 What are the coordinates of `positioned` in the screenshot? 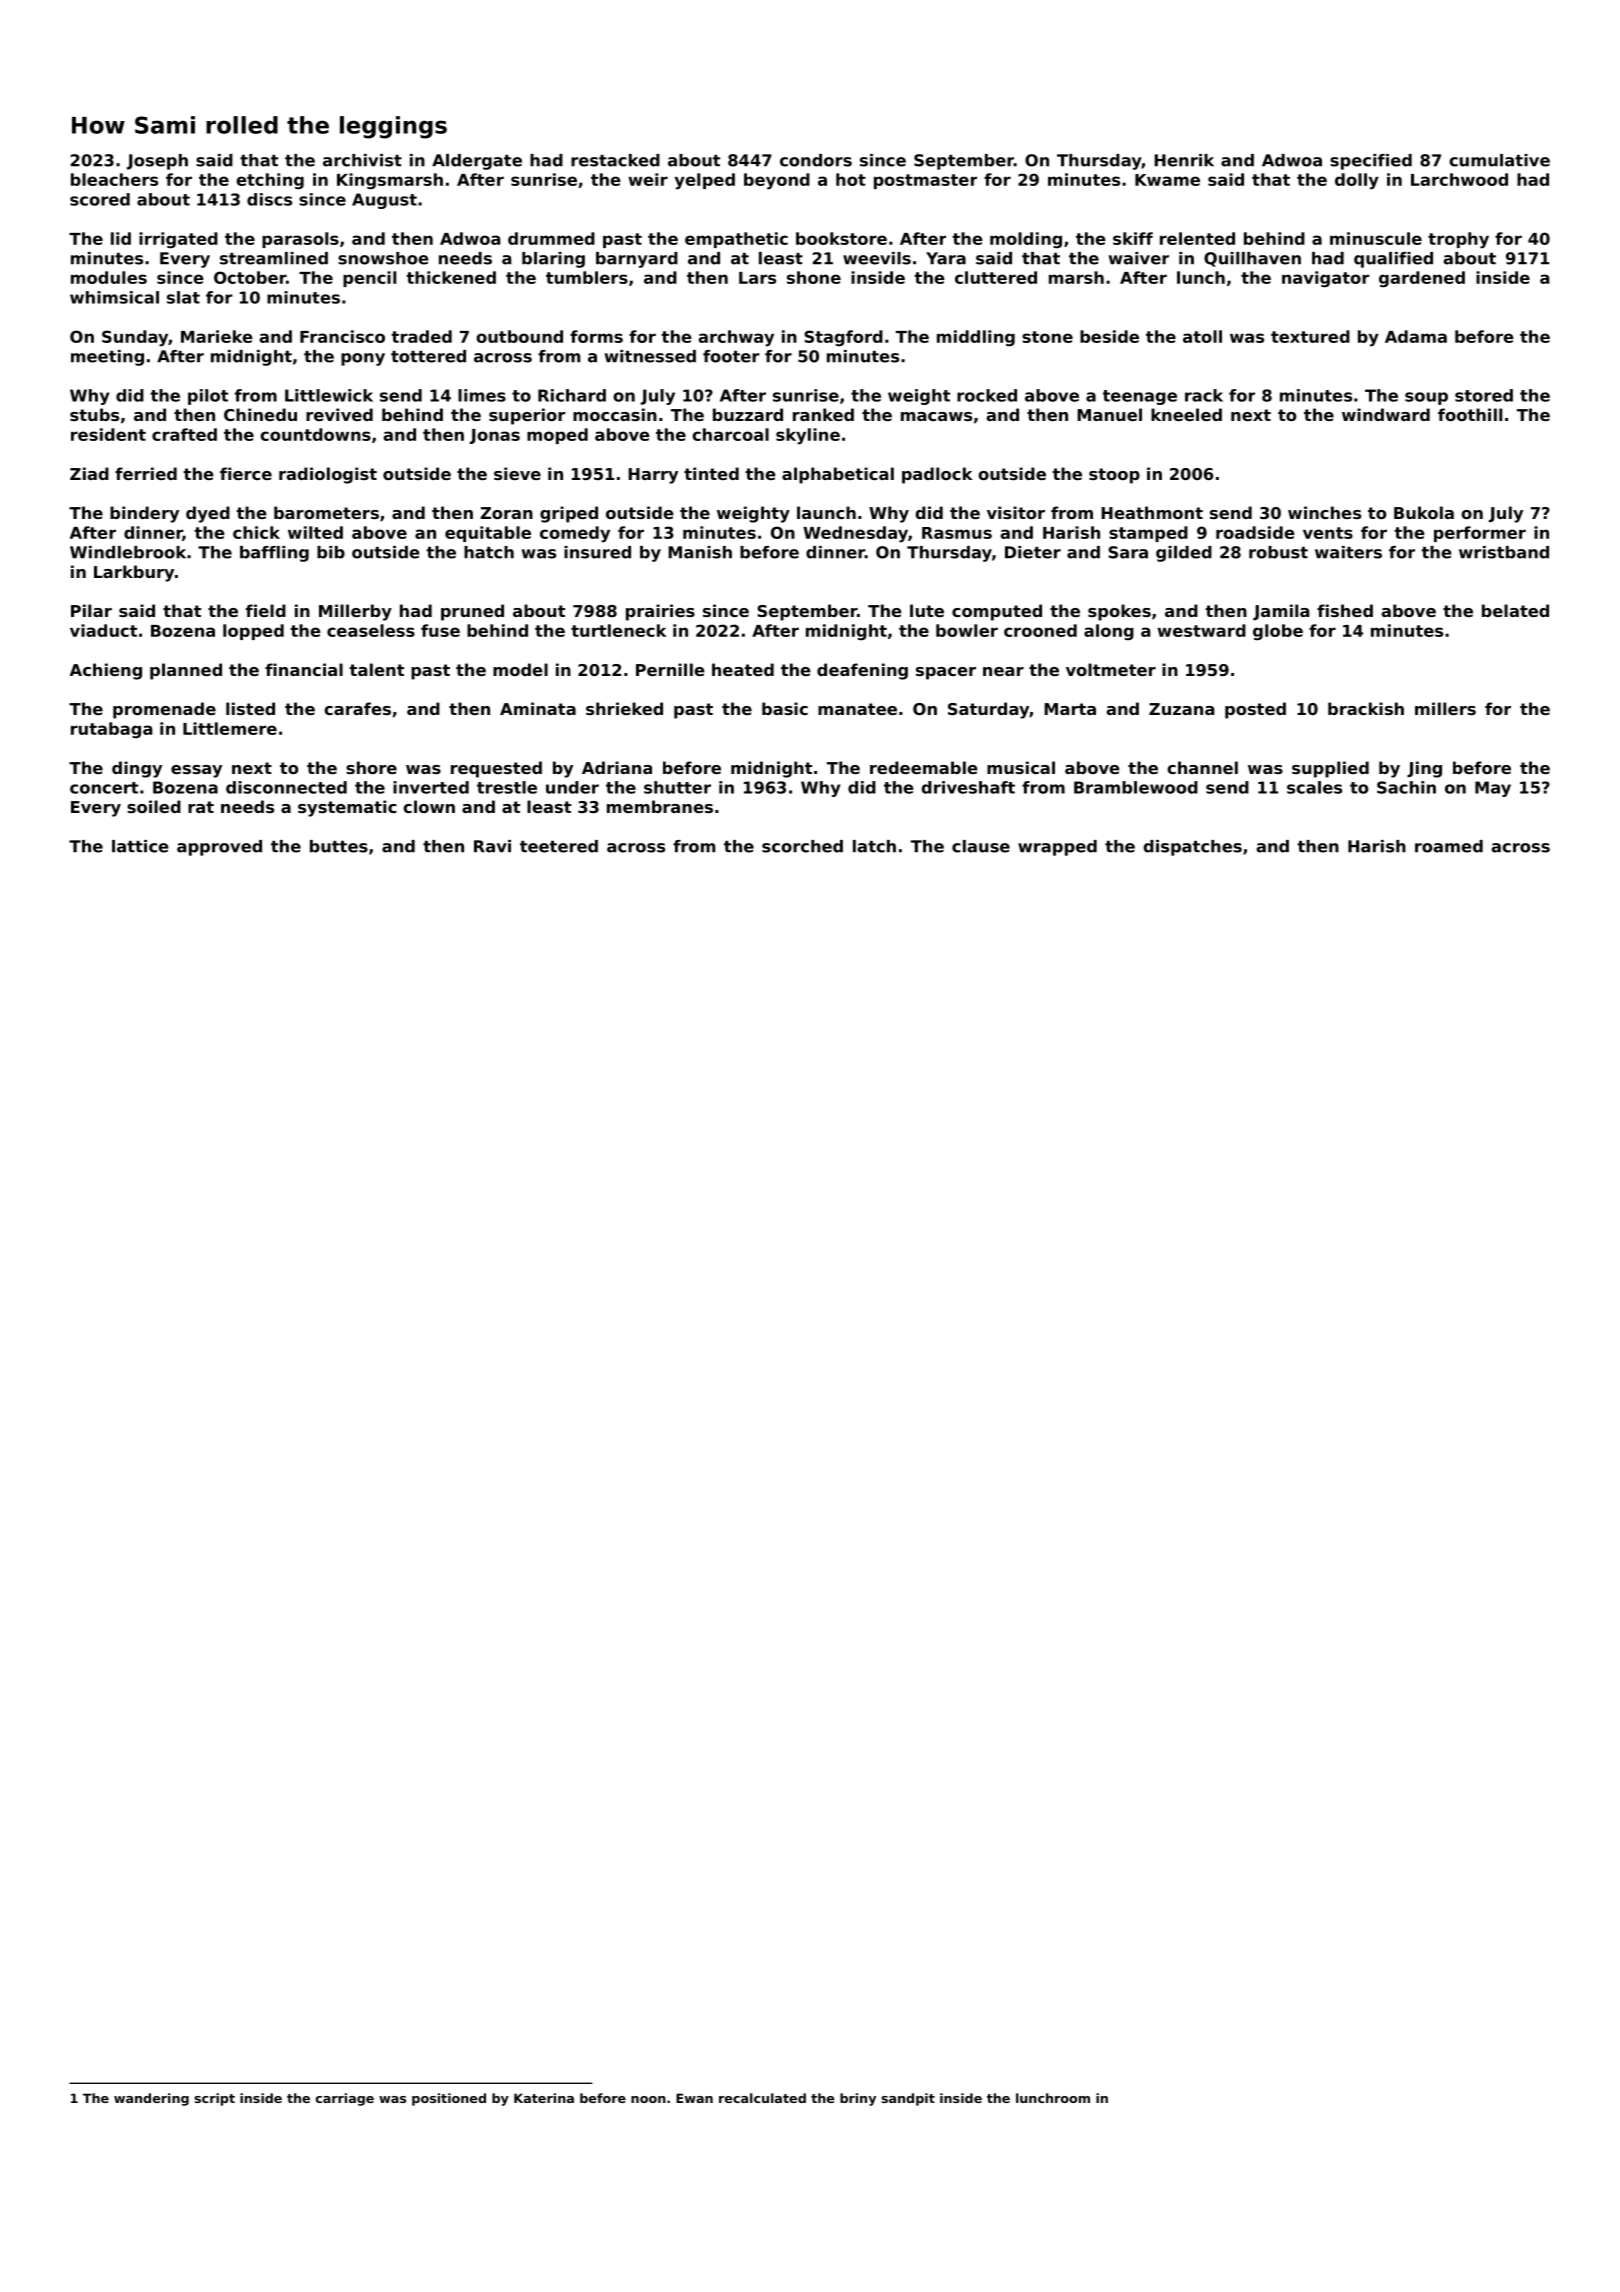 It's located at (449, 2099).
